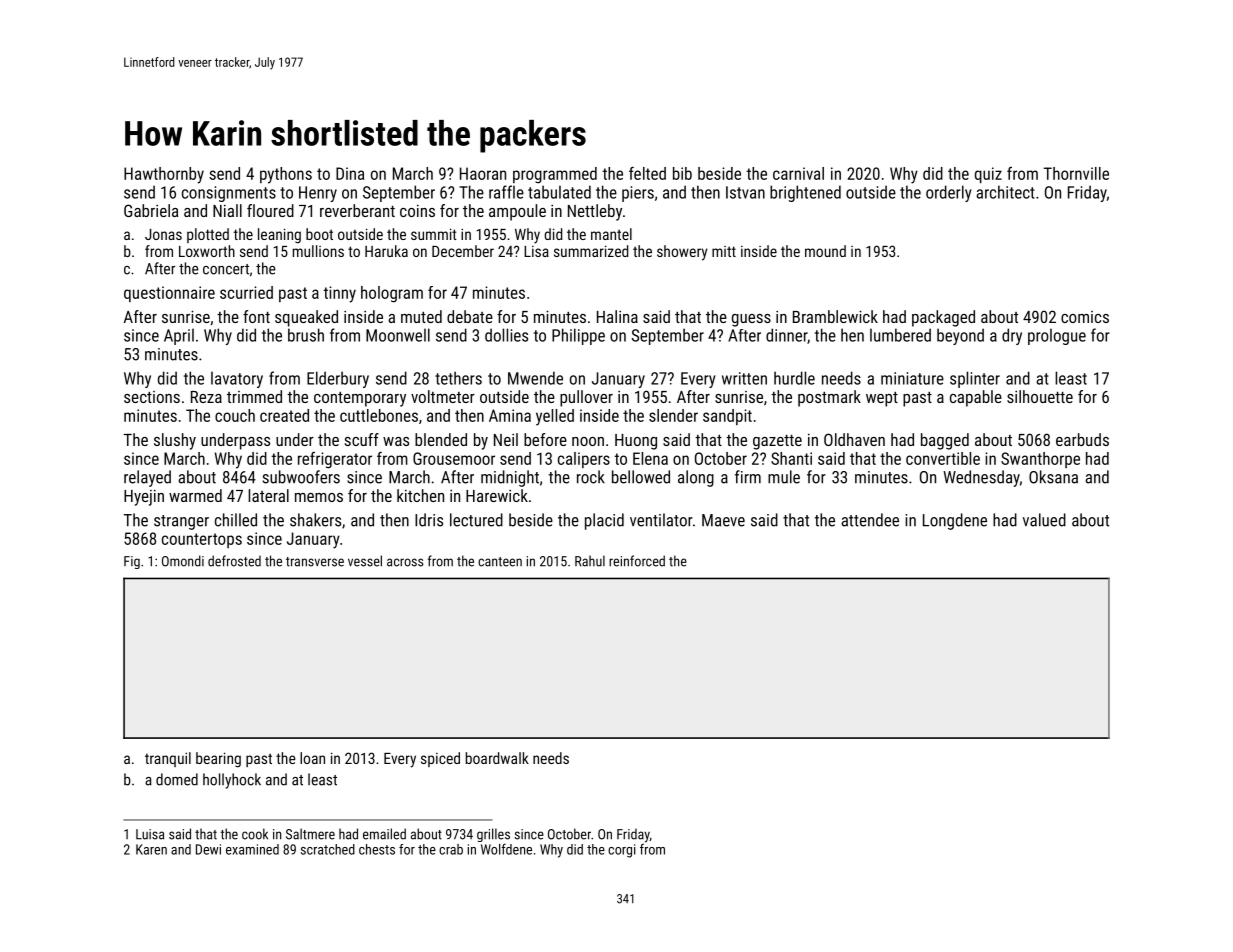 This screenshot has height=952, width=1233. I want to click on Maeve, so click(723, 520).
